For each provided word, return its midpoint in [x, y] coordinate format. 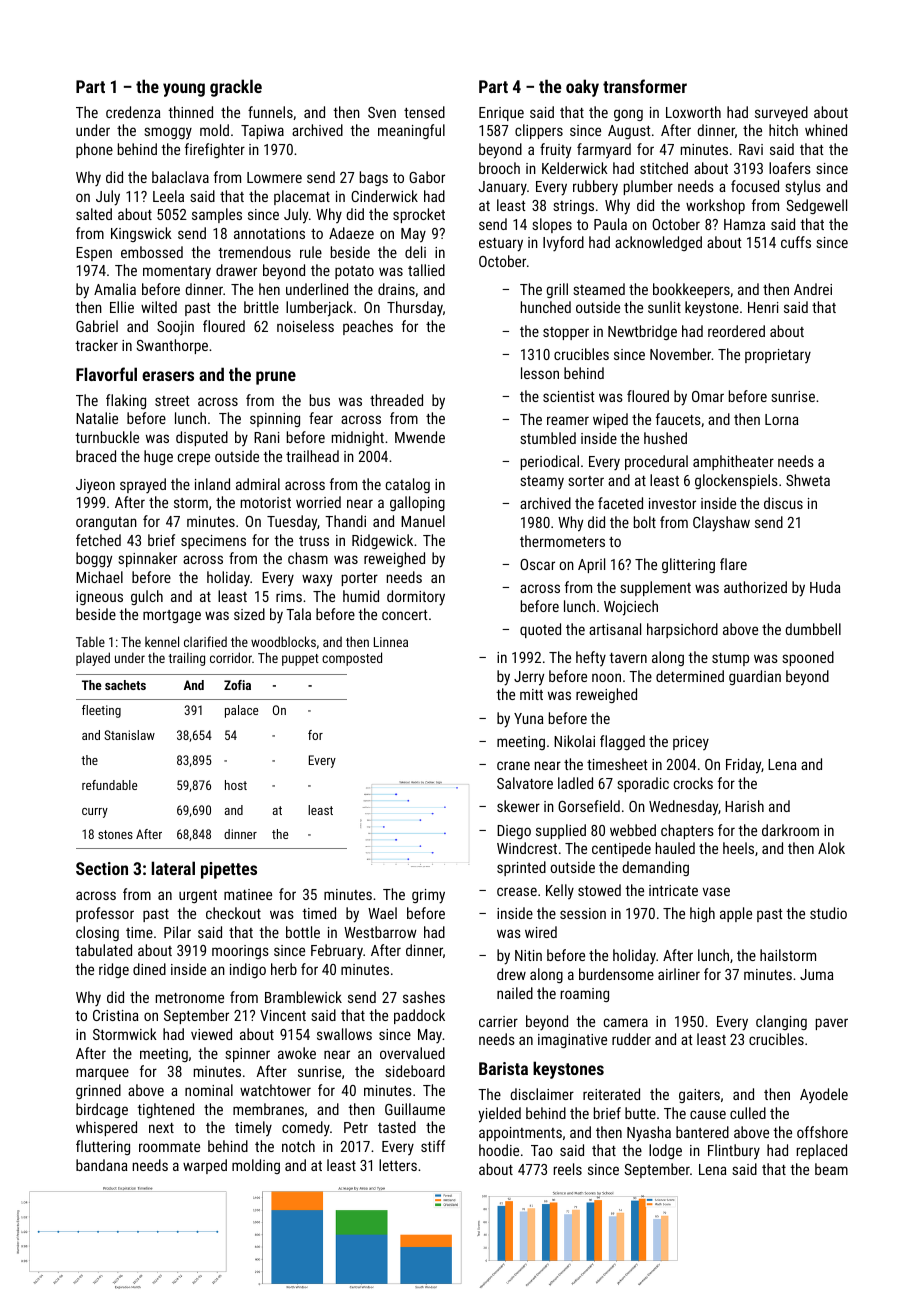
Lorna [782, 419]
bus [320, 400]
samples [217, 215]
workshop [715, 206]
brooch [499, 168]
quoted [540, 630]
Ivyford [563, 244]
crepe [194, 459]
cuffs [796, 242]
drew [511, 974]
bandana [102, 1165]
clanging [781, 1022]
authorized [755, 587]
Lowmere [274, 177]
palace [241, 711]
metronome [190, 998]
